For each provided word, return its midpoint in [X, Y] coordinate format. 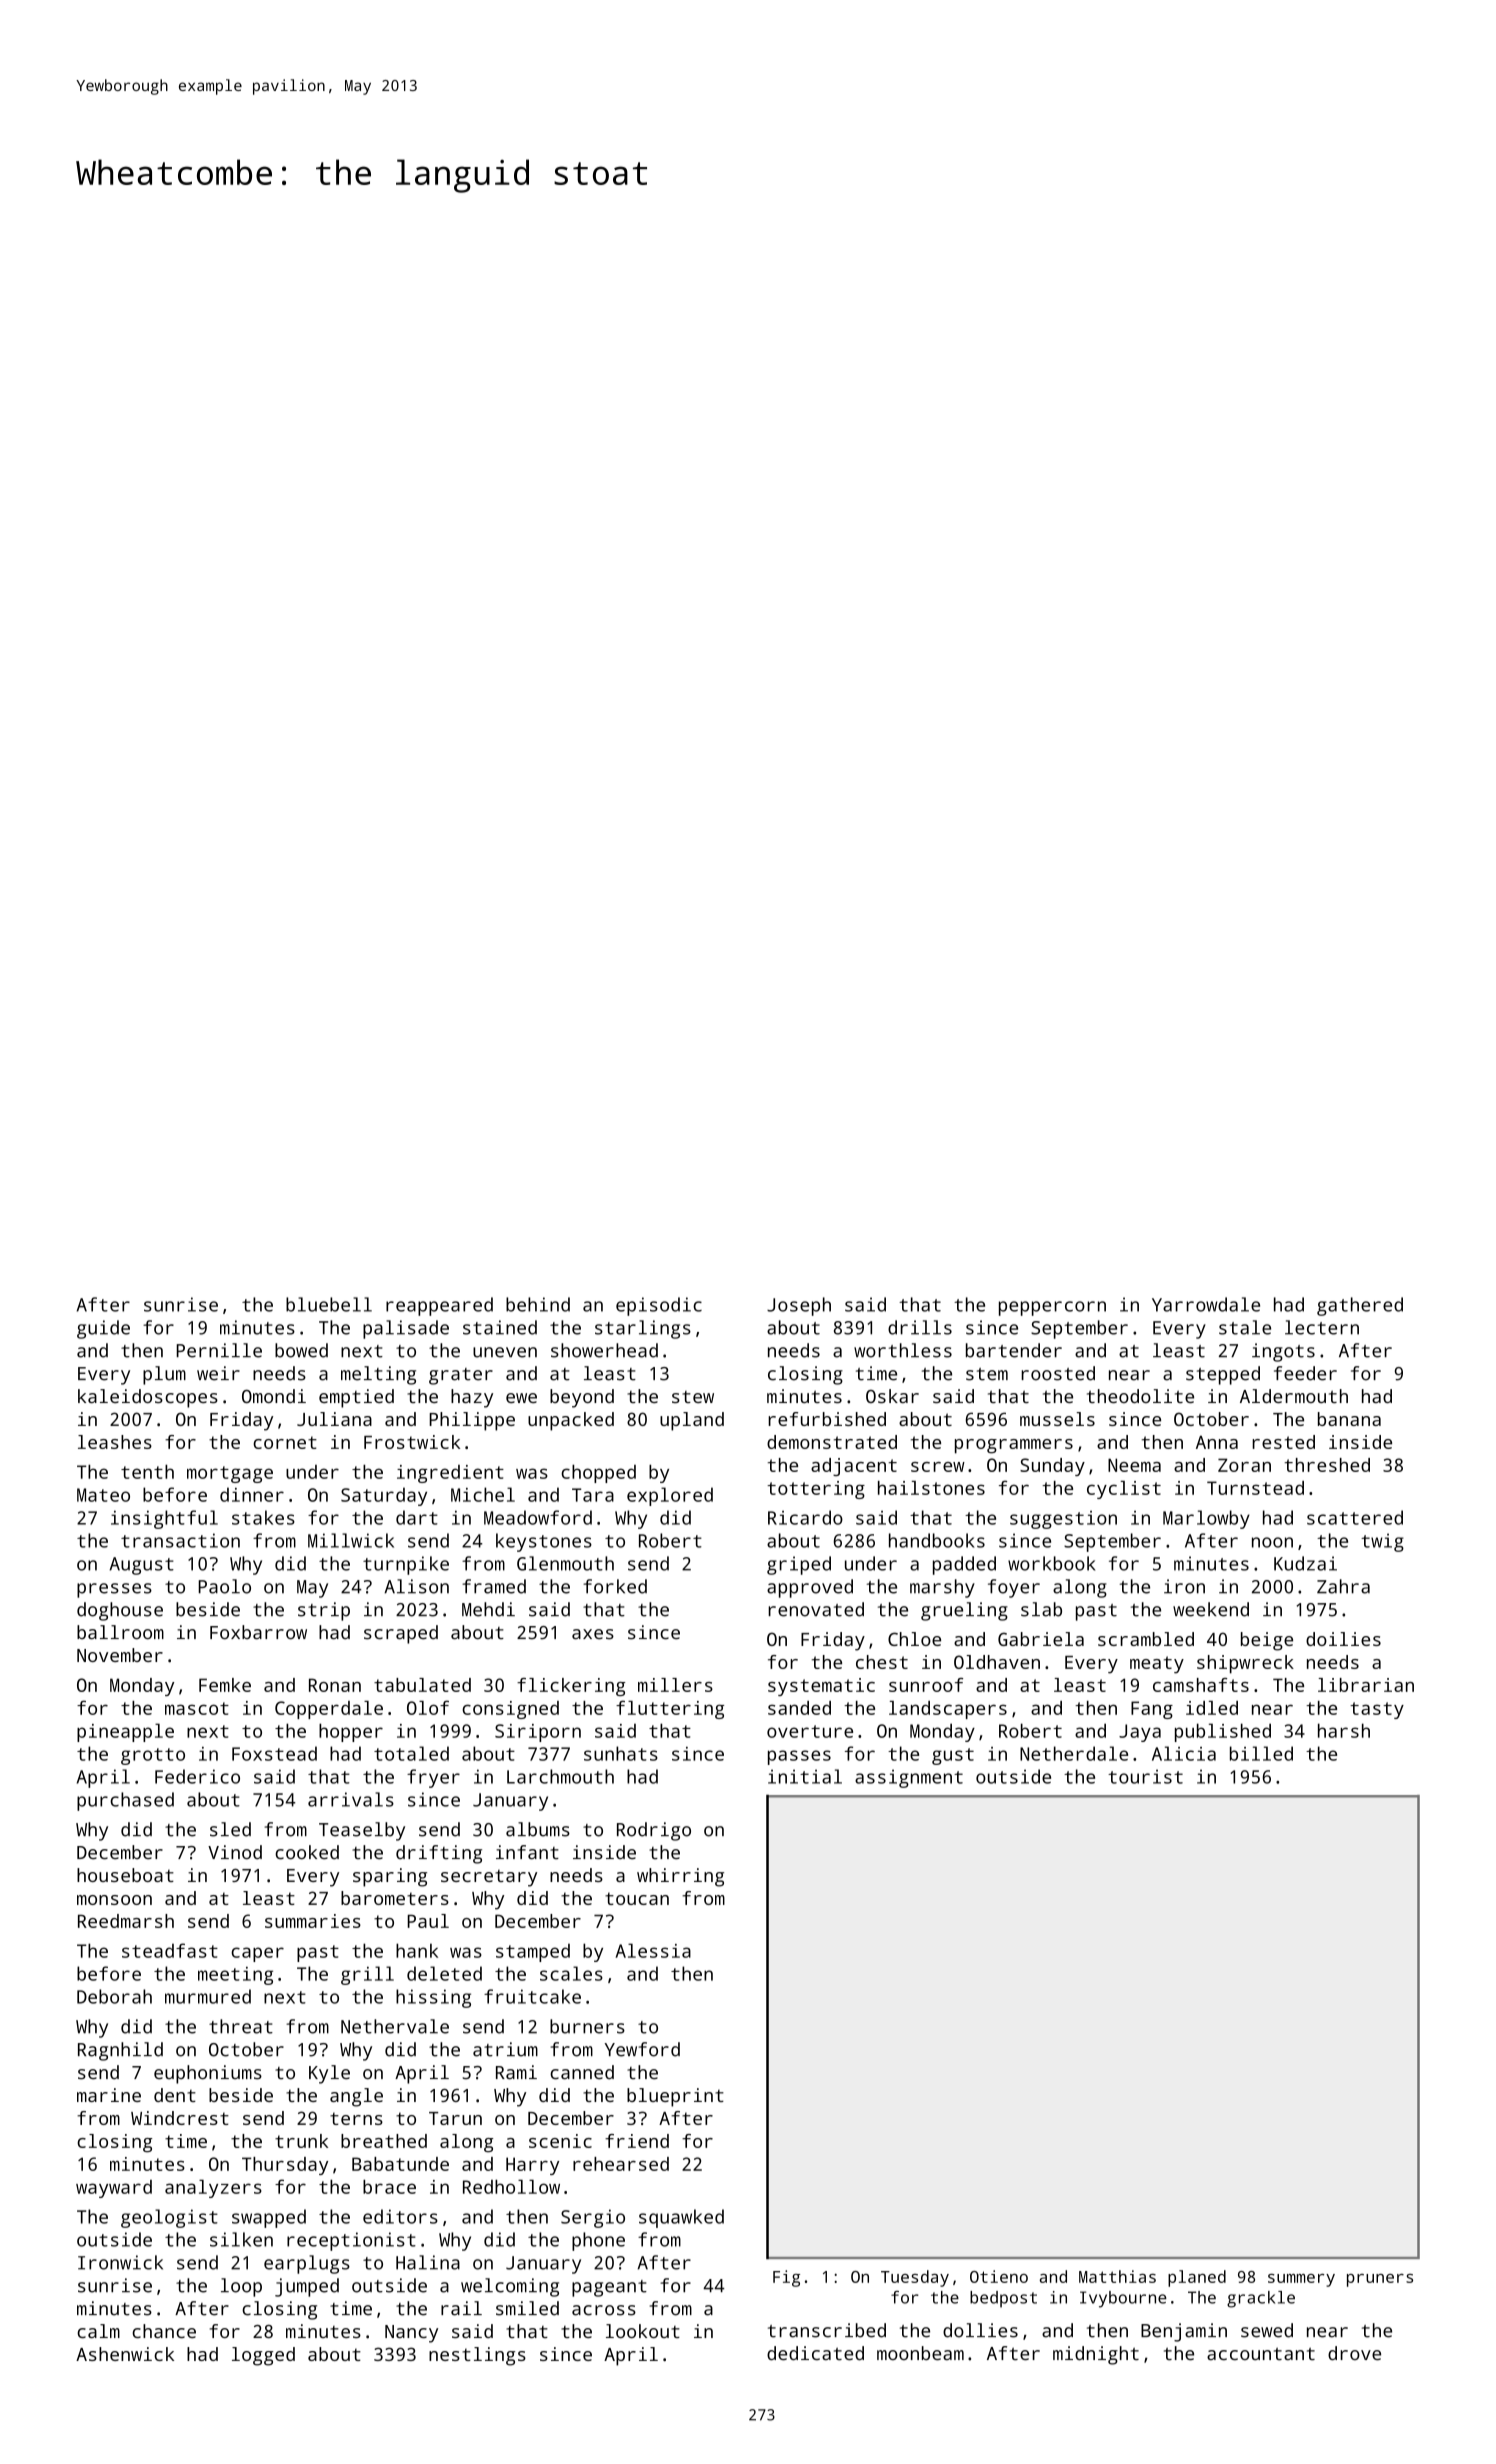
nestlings [477, 2356]
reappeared [439, 1306]
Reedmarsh [126, 1921]
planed [1197, 2278]
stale [1245, 1327]
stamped [533, 1953]
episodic [659, 1306]
